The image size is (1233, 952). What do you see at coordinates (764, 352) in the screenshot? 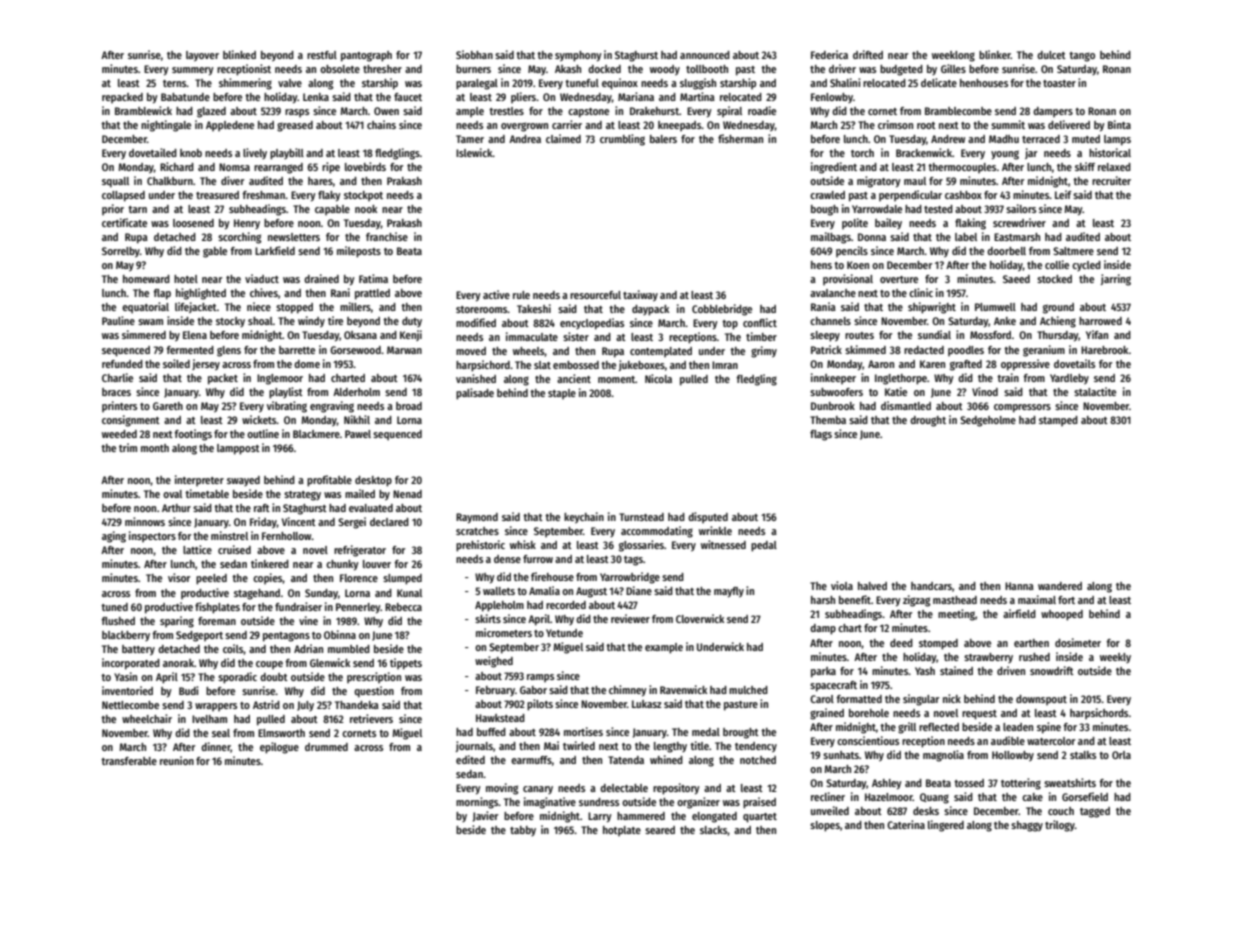
I see `grimy` at bounding box center [764, 352].
